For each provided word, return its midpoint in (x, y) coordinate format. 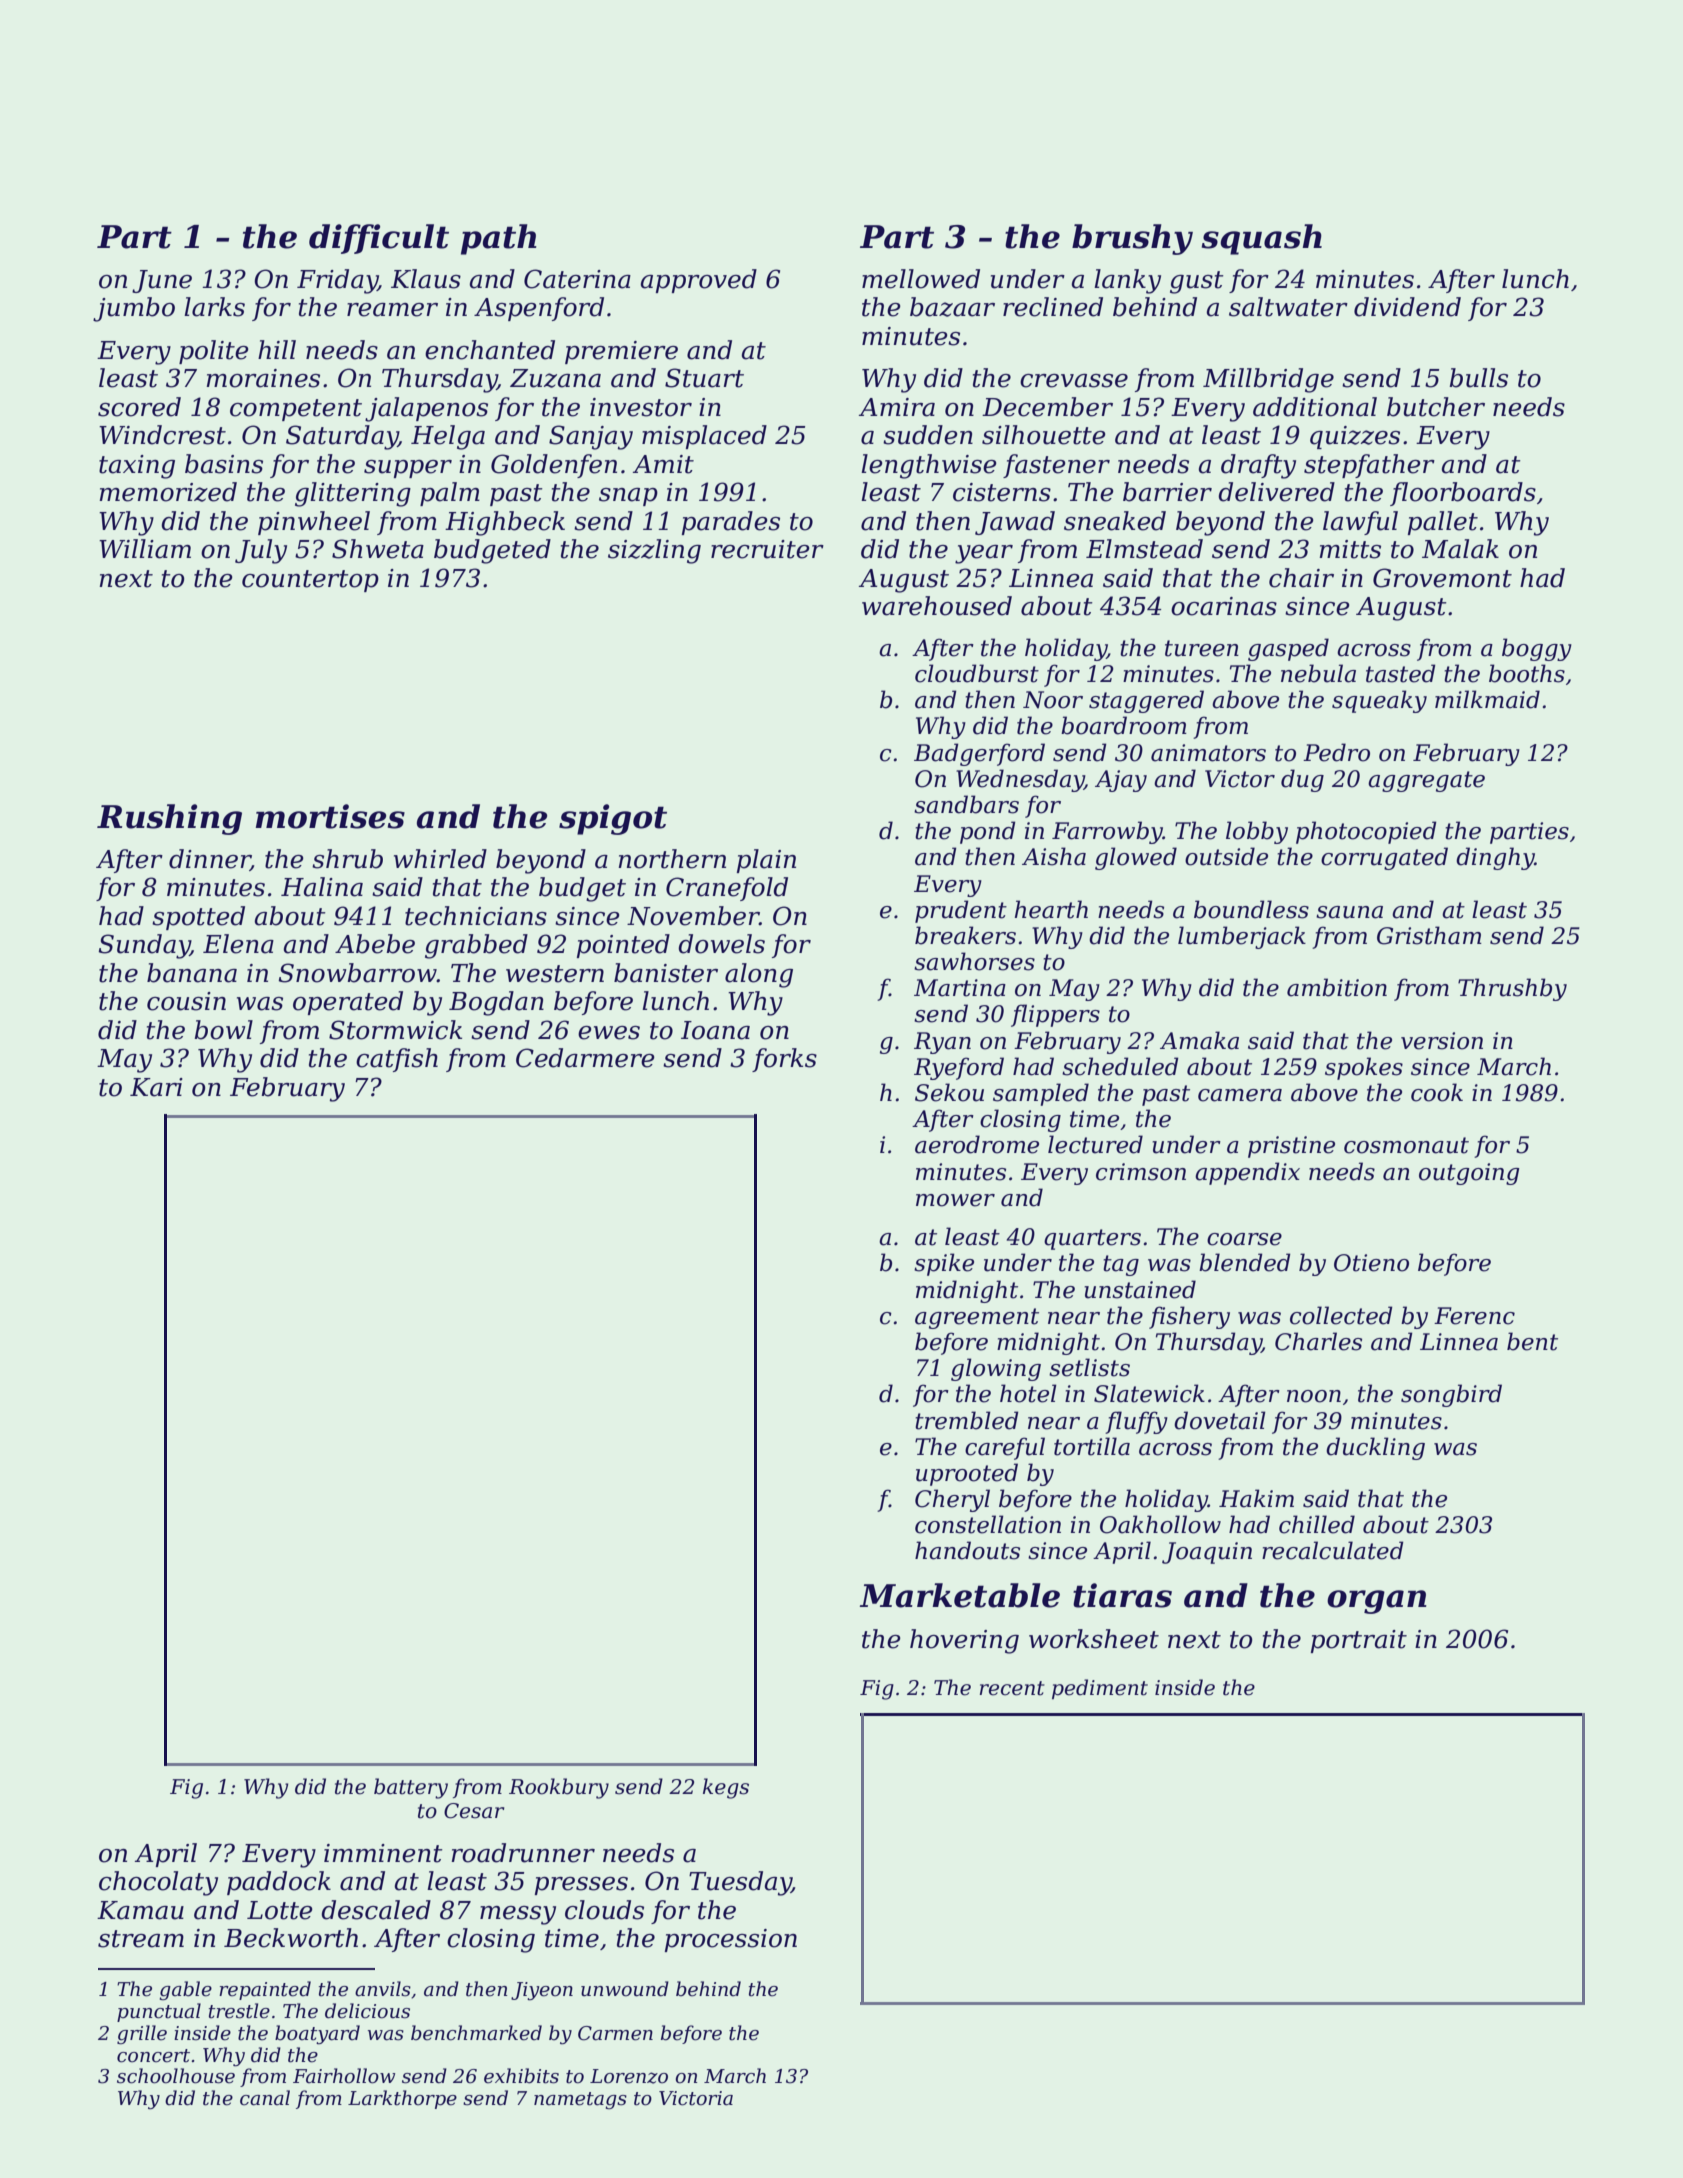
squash (1262, 239)
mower (955, 1200)
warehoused (937, 606)
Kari (156, 1087)
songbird (1451, 1395)
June (162, 281)
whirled (440, 859)
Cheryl (952, 1500)
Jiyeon (542, 1991)
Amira (897, 407)
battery (411, 1788)
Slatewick (1149, 1393)
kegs (726, 1788)
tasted (1401, 673)
